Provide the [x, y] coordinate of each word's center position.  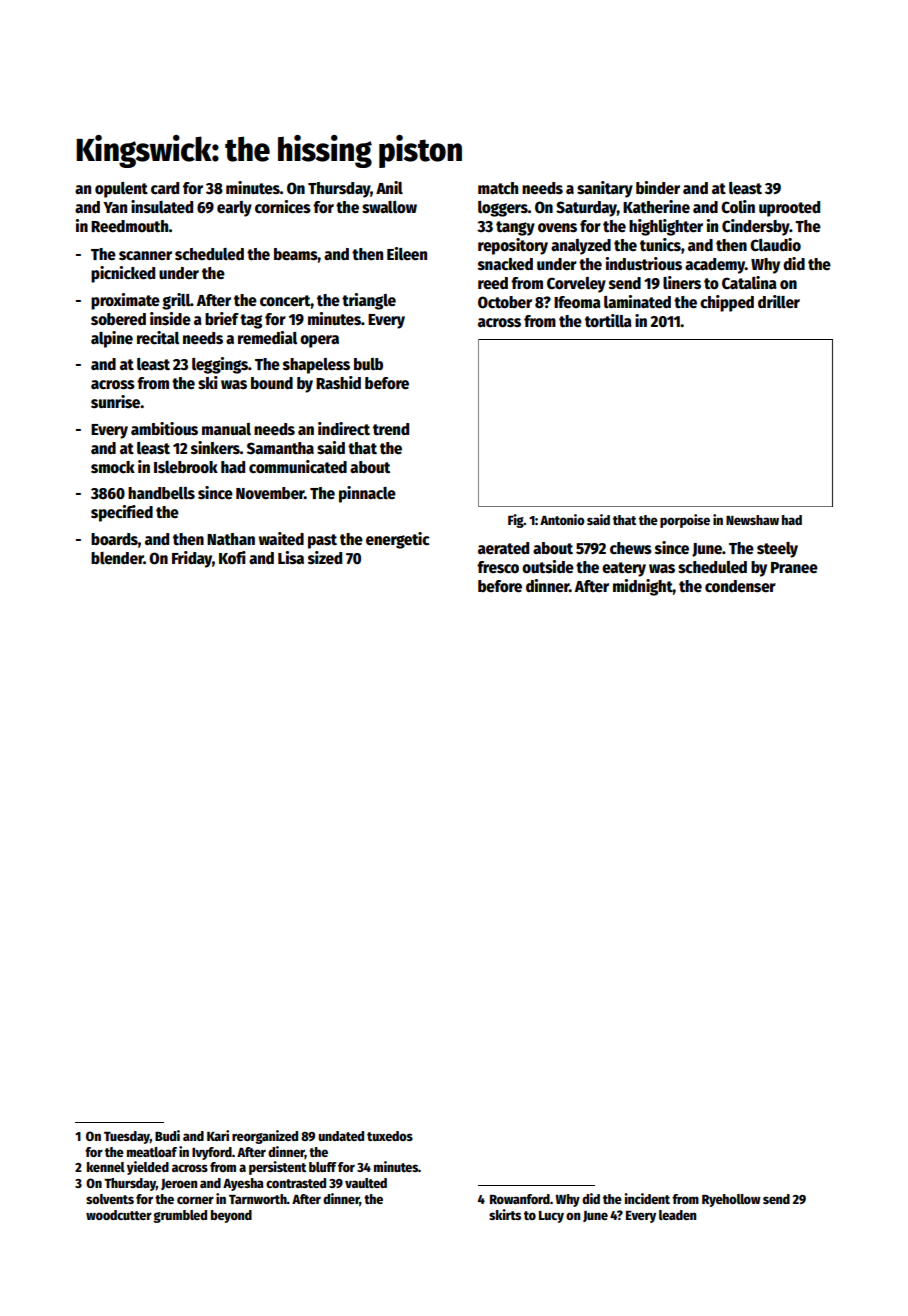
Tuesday [127, 1137]
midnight [643, 587]
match [498, 188]
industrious [644, 263]
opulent [121, 190]
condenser [740, 586]
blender [117, 558]
